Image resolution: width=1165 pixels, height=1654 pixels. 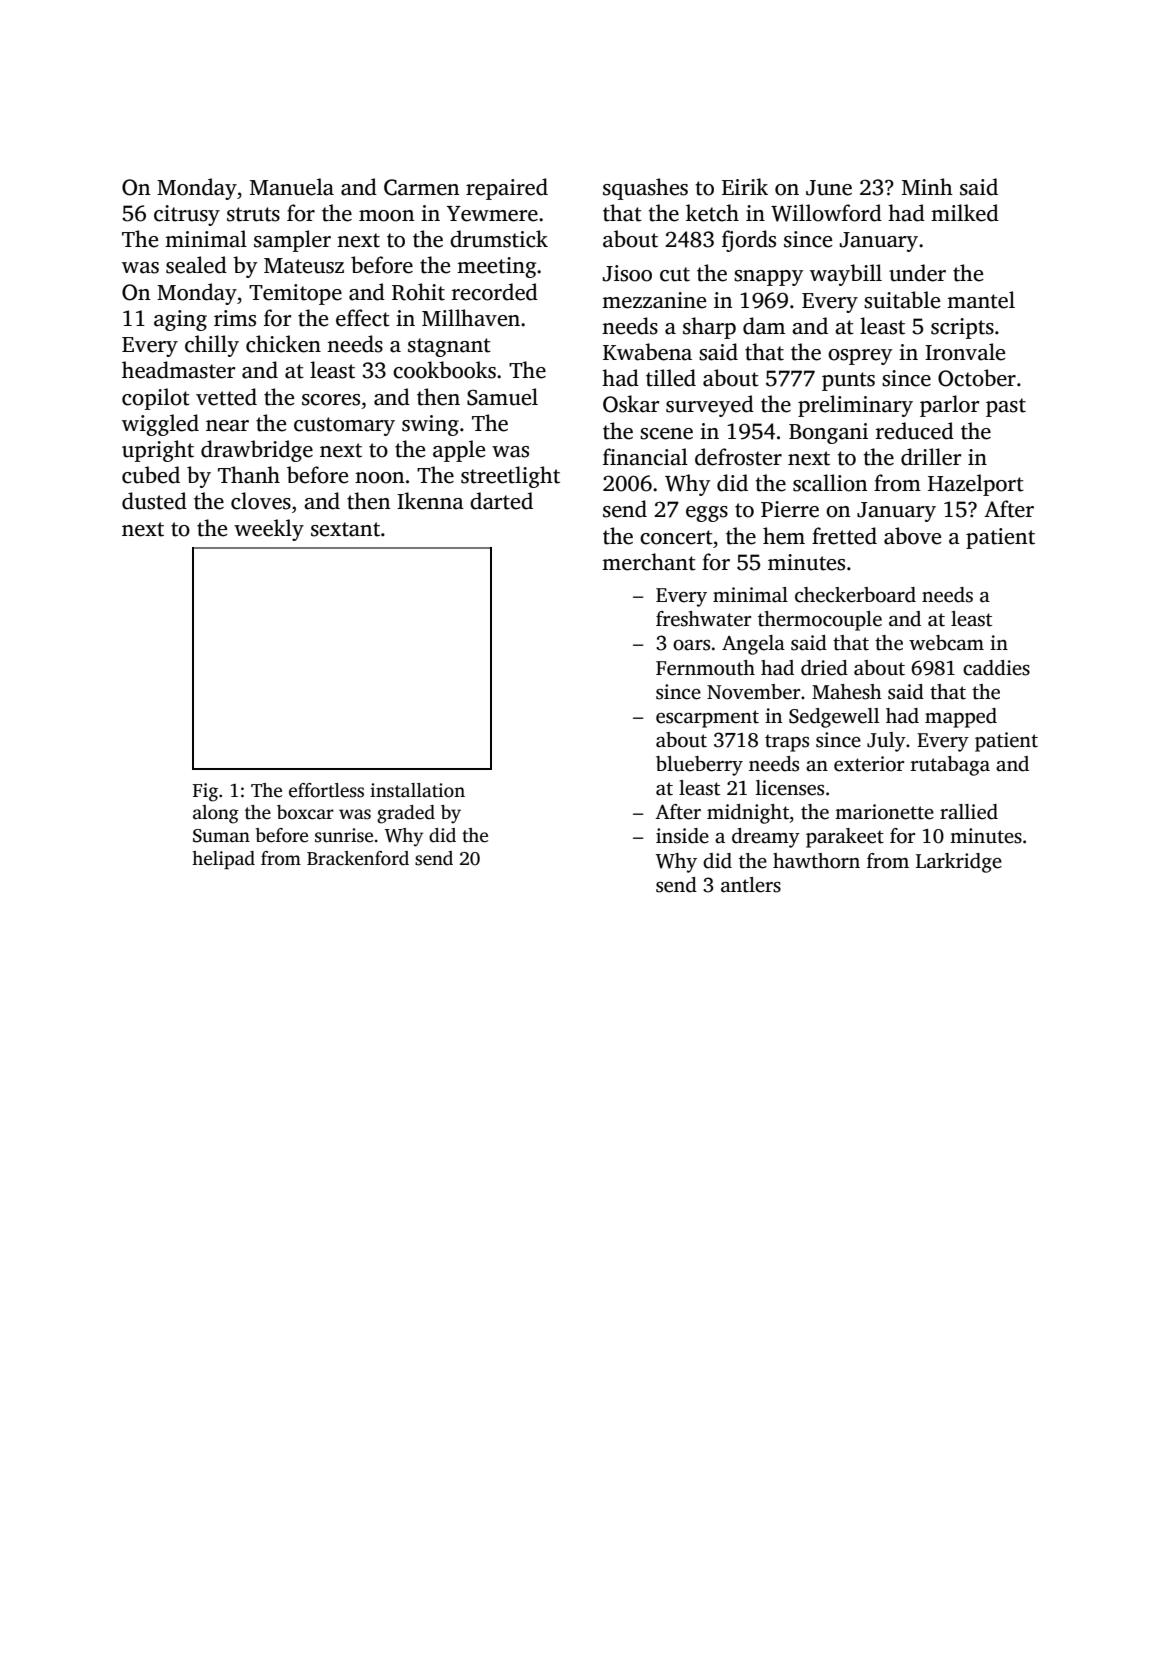 I want to click on dusted, so click(x=154, y=501).
